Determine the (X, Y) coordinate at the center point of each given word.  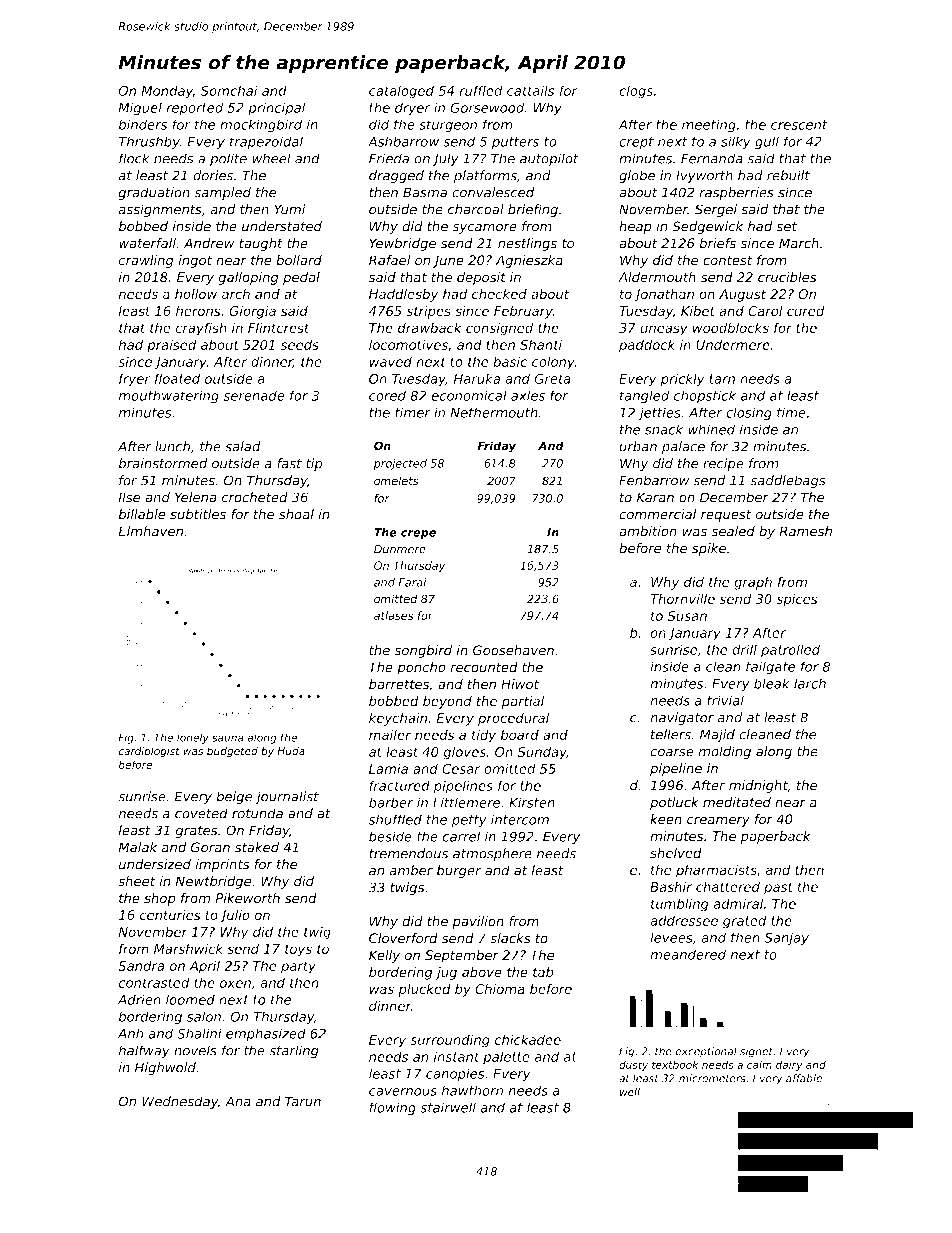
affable (804, 1078)
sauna (228, 738)
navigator (682, 719)
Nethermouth (494, 412)
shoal (296, 514)
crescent (799, 125)
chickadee (528, 1039)
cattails (530, 90)
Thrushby (149, 143)
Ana (238, 1101)
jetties (659, 414)
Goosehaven (513, 650)
